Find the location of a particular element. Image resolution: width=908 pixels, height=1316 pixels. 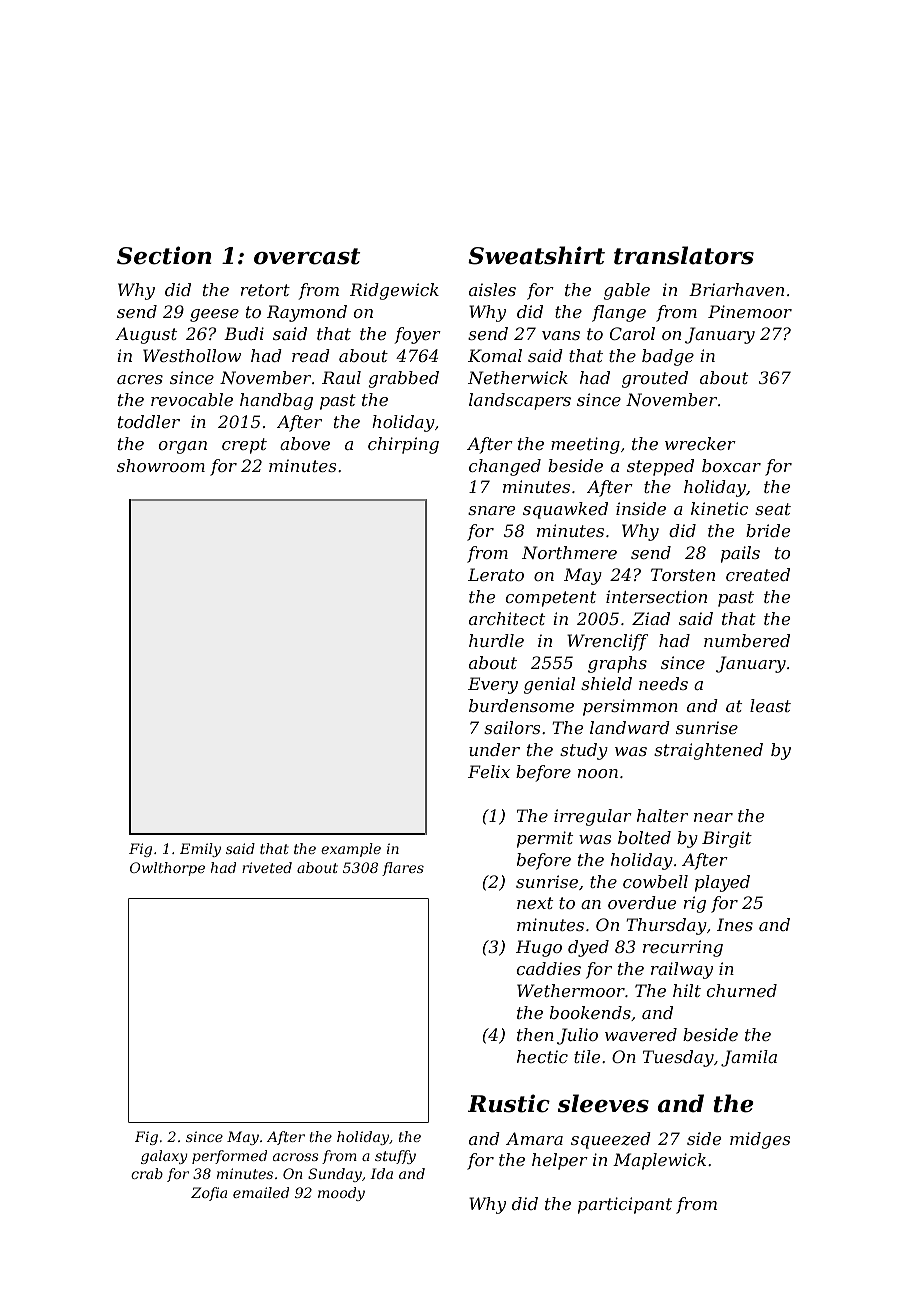

flares is located at coordinates (403, 869).
